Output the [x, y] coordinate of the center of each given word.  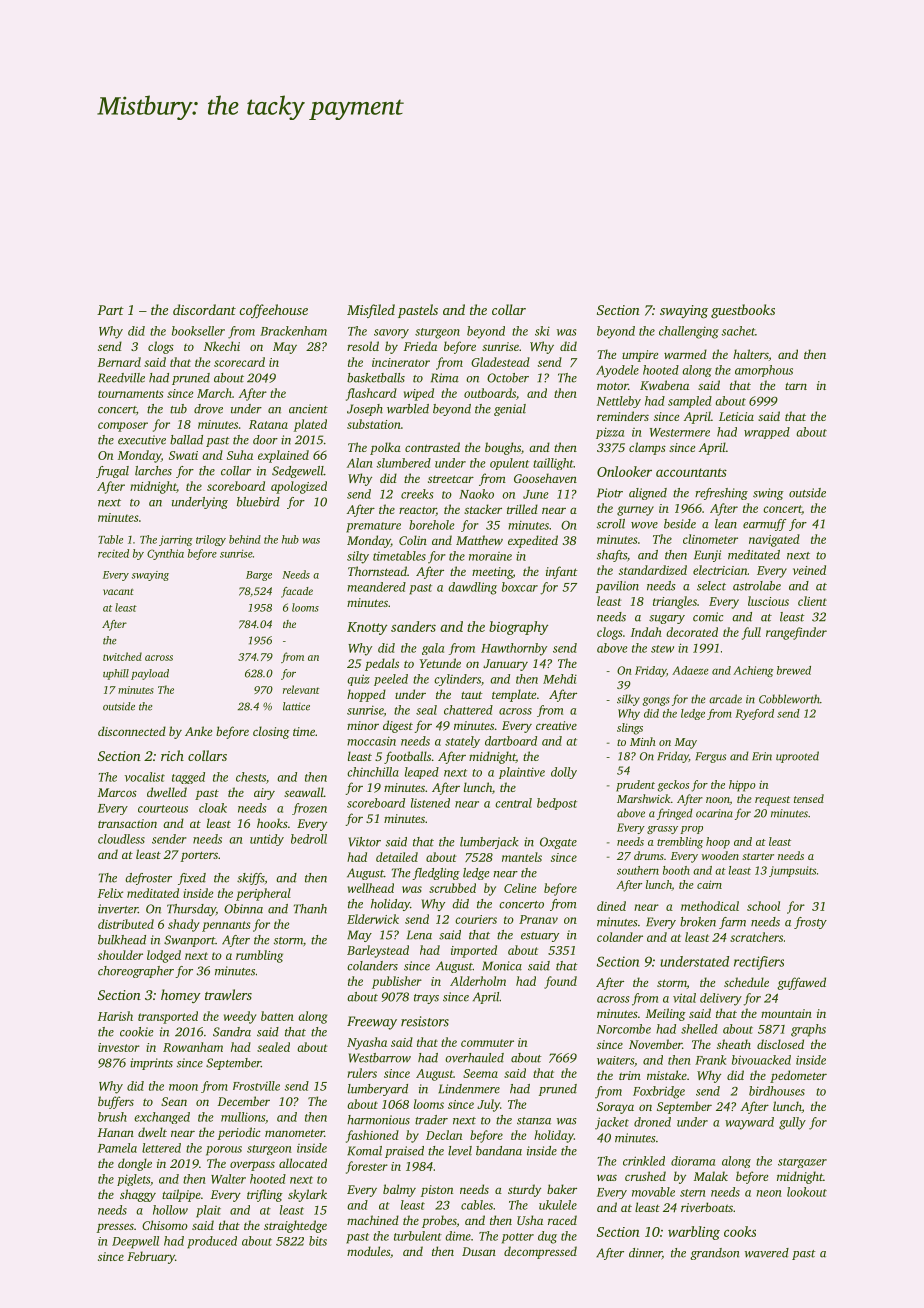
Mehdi [560, 679]
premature [373, 527]
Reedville [121, 378]
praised [404, 1152]
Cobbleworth [789, 699]
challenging [689, 332]
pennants [226, 926]
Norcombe [624, 1029]
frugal [112, 472]
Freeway [372, 1023]
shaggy [138, 1195]
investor [119, 1047]
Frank [710, 1060]
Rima [445, 378]
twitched [122, 656]
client [812, 601]
